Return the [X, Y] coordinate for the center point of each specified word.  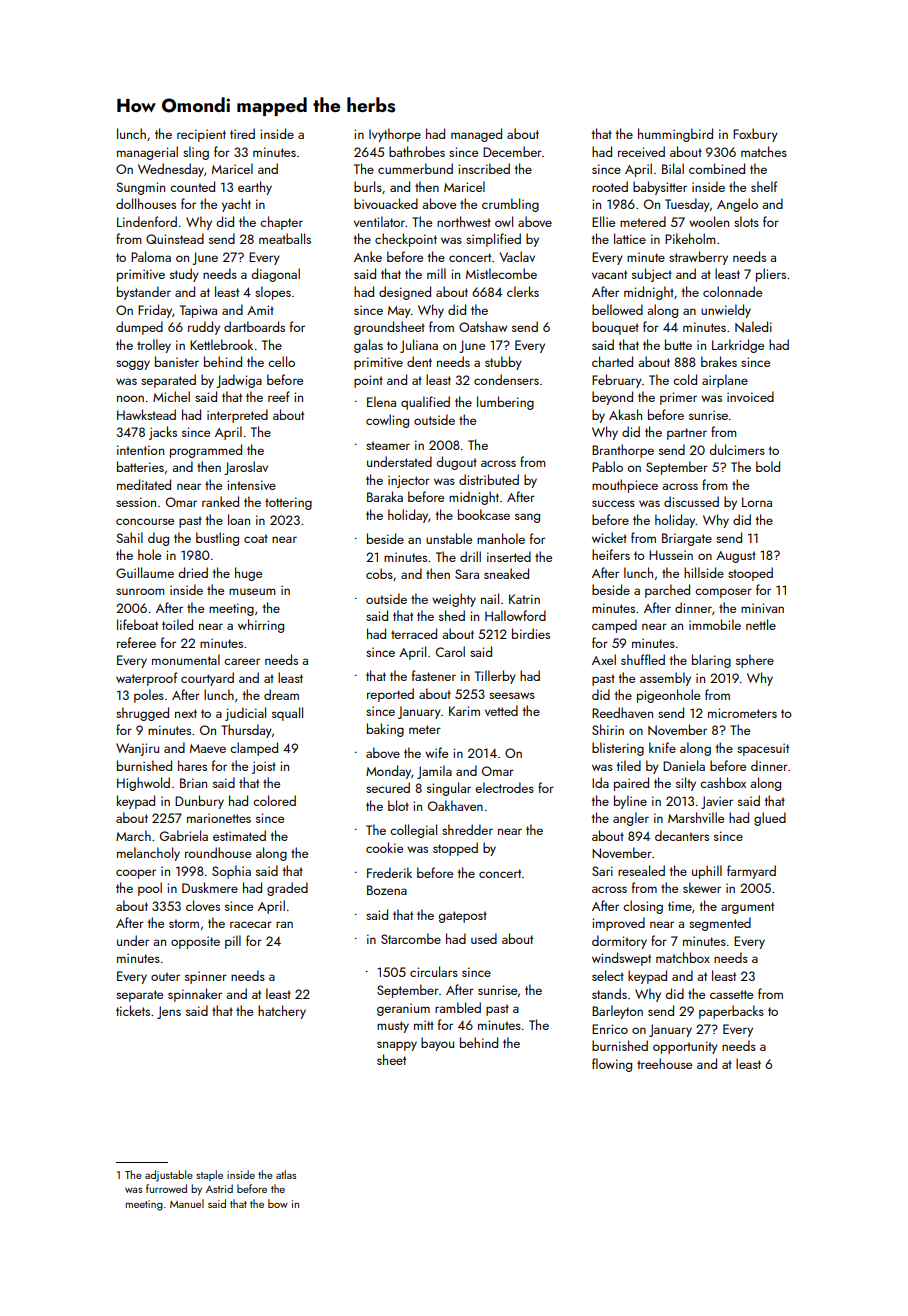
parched [667, 591]
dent [419, 361]
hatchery [282, 1012]
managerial [147, 153]
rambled [458, 1007]
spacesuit [763, 749]
